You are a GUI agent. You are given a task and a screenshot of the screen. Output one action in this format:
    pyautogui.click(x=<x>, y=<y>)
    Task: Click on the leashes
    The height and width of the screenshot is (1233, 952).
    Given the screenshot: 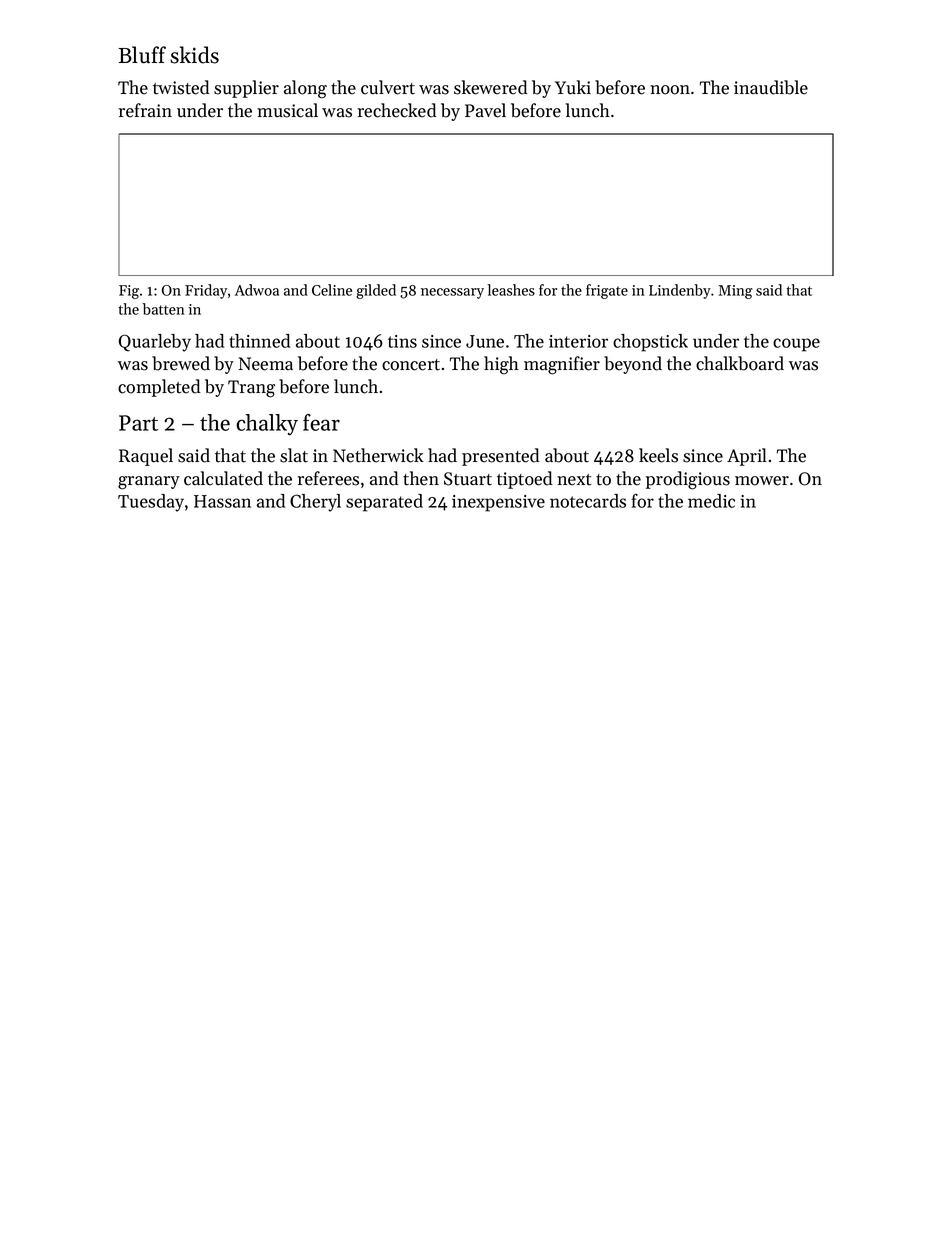 What is the action you would take?
    pyautogui.click(x=511, y=290)
